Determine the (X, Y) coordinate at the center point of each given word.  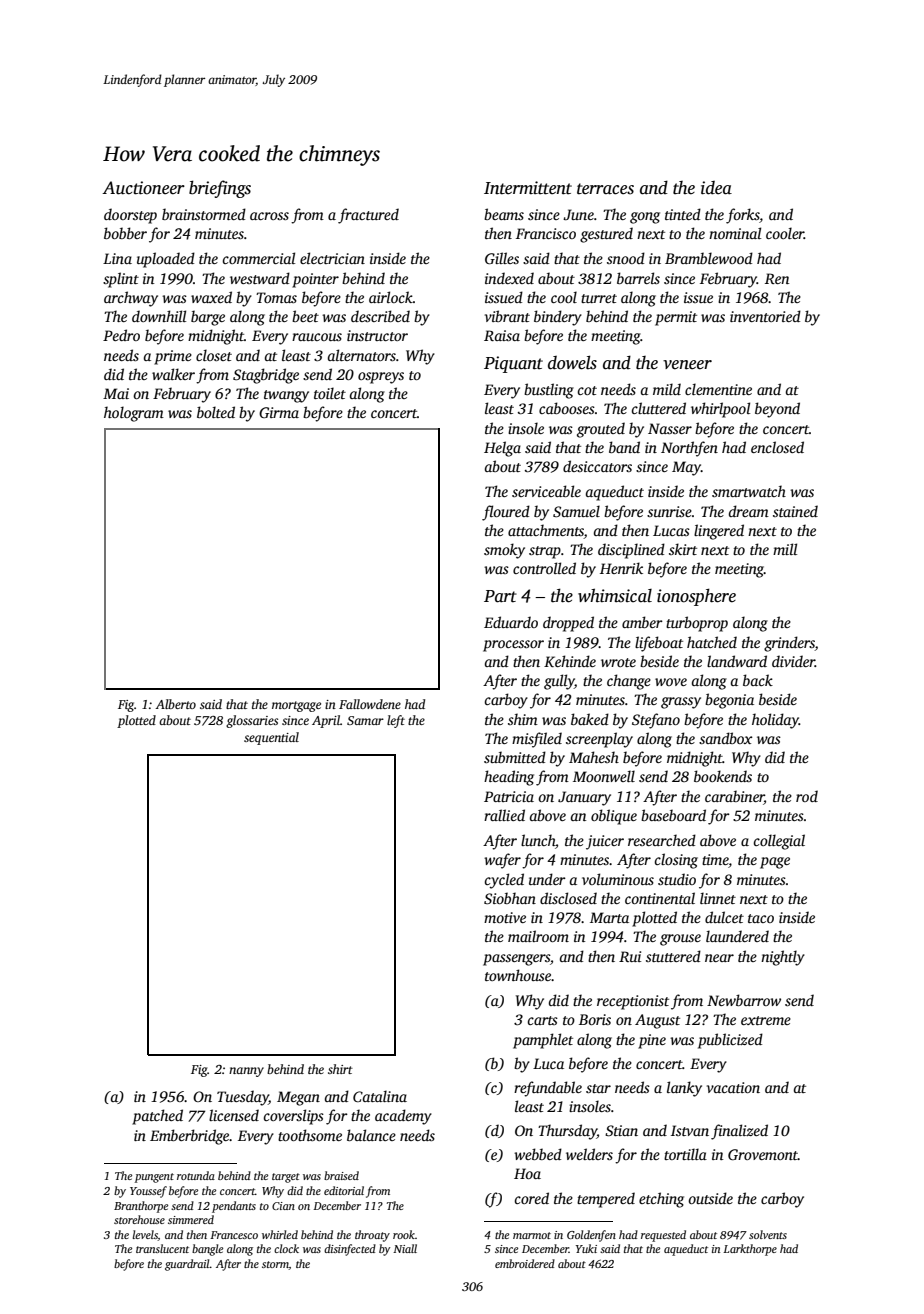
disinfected (350, 1250)
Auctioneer (143, 188)
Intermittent (528, 188)
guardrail (187, 1265)
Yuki (586, 1248)
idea (716, 188)
